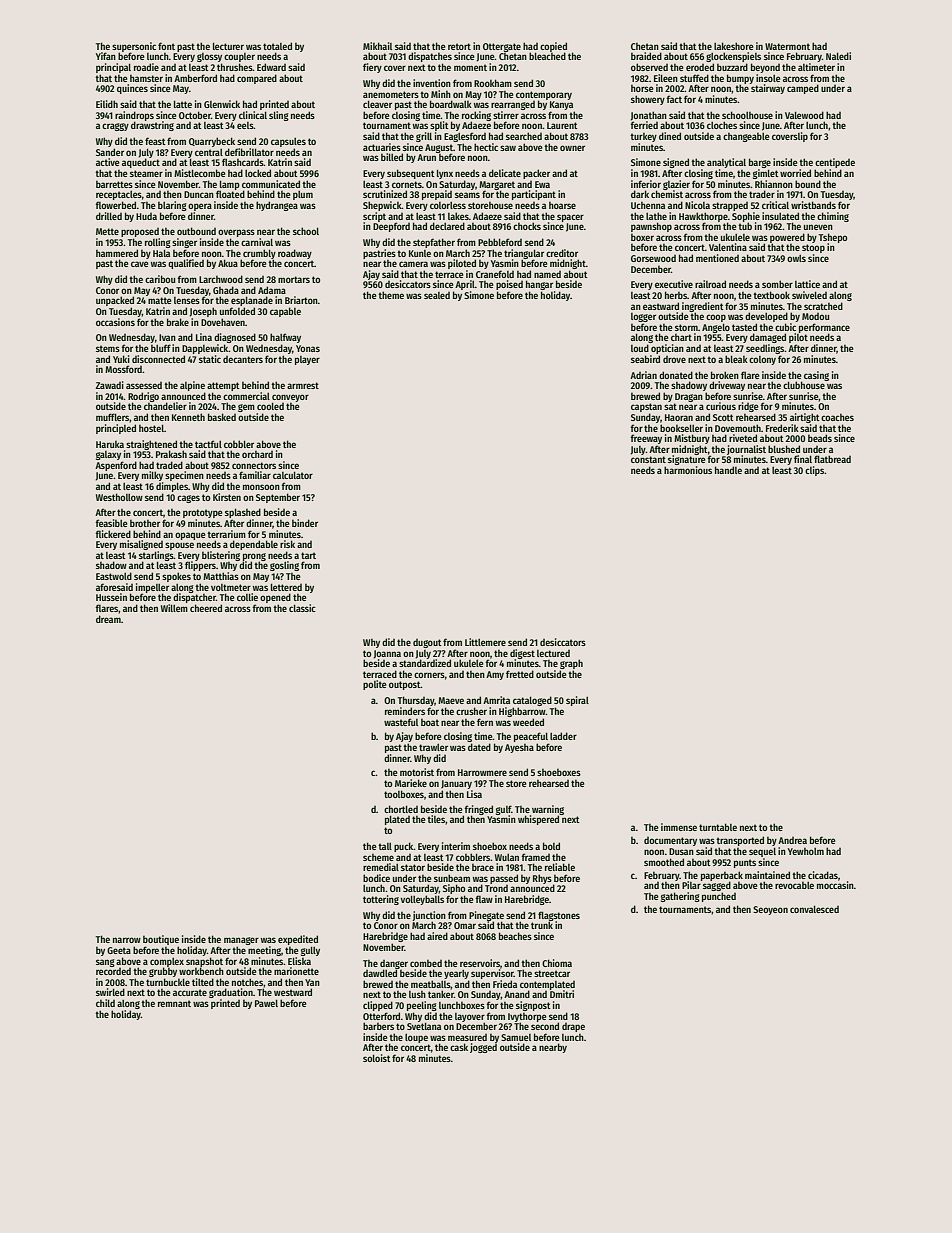  What do you see at coordinates (770, 910) in the image?
I see `Seoyeon` at bounding box center [770, 910].
